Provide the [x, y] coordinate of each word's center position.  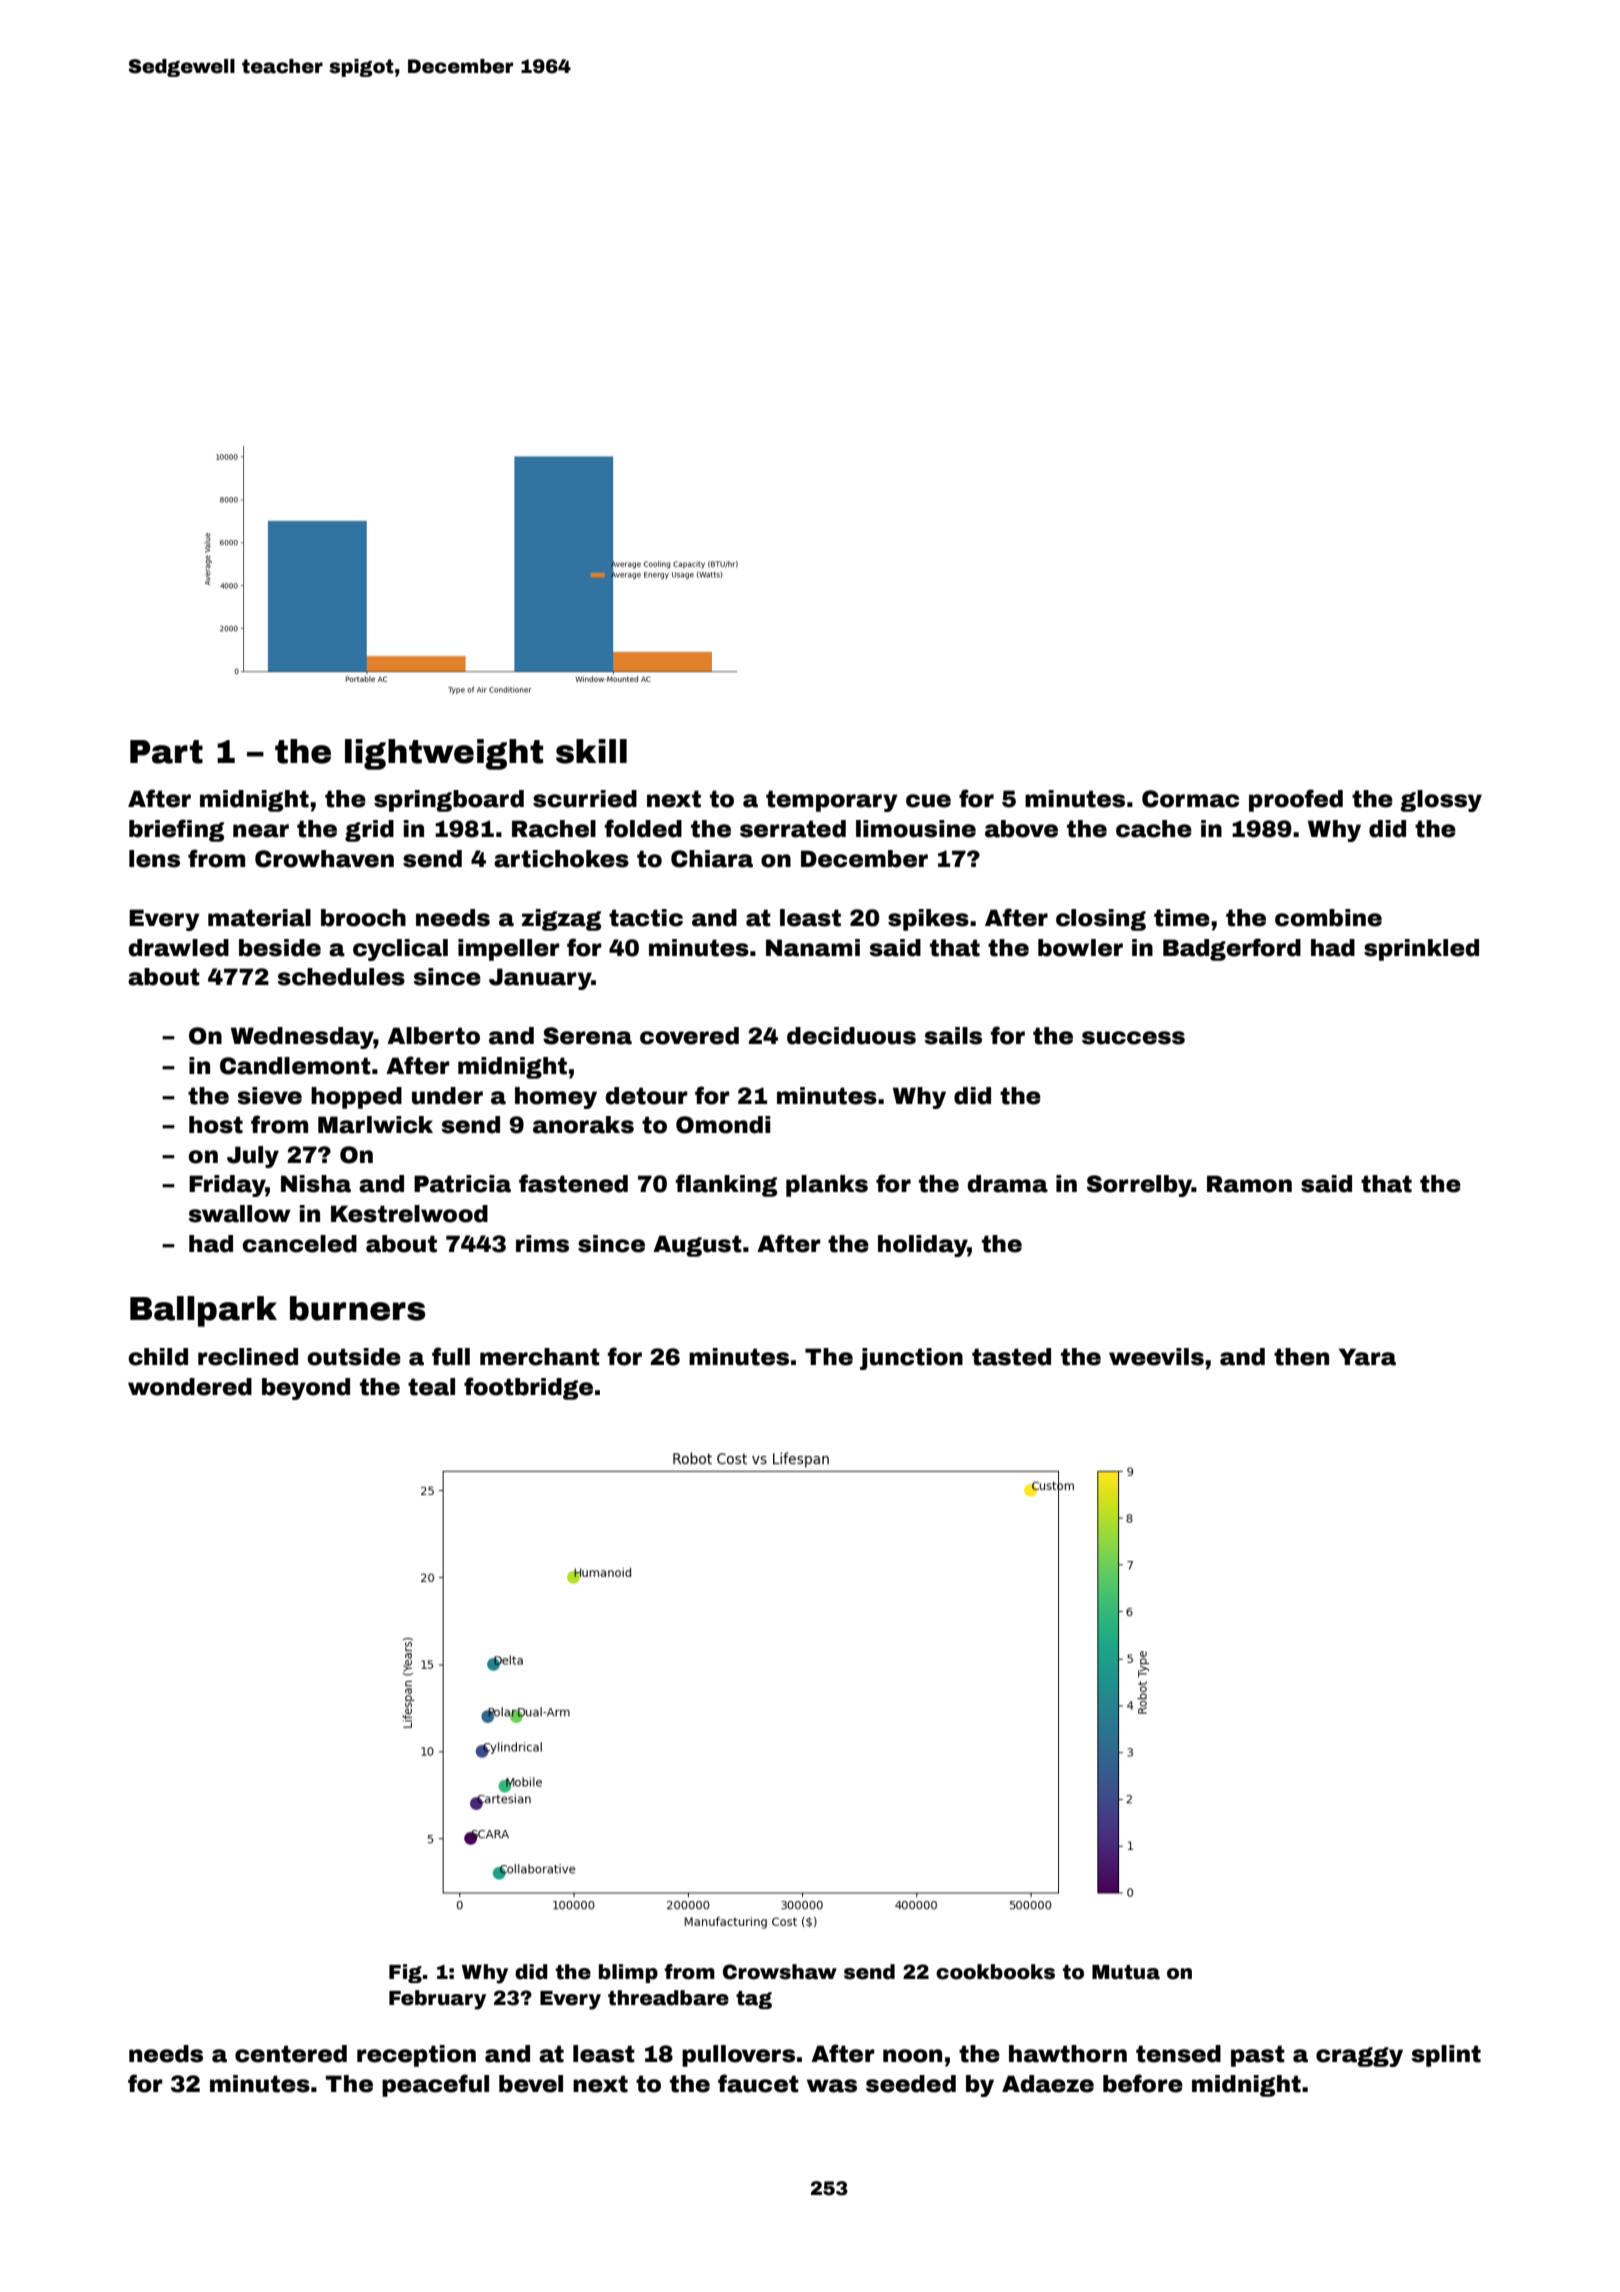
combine [1328, 918]
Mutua [1126, 1972]
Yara [1367, 1357]
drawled [178, 948]
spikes [928, 920]
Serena [587, 1036]
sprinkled [1421, 950]
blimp [628, 1973]
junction [911, 1359]
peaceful [435, 2085]
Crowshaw [780, 1972]
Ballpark [203, 1311]
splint [1446, 2056]
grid [369, 831]
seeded [911, 2084]
